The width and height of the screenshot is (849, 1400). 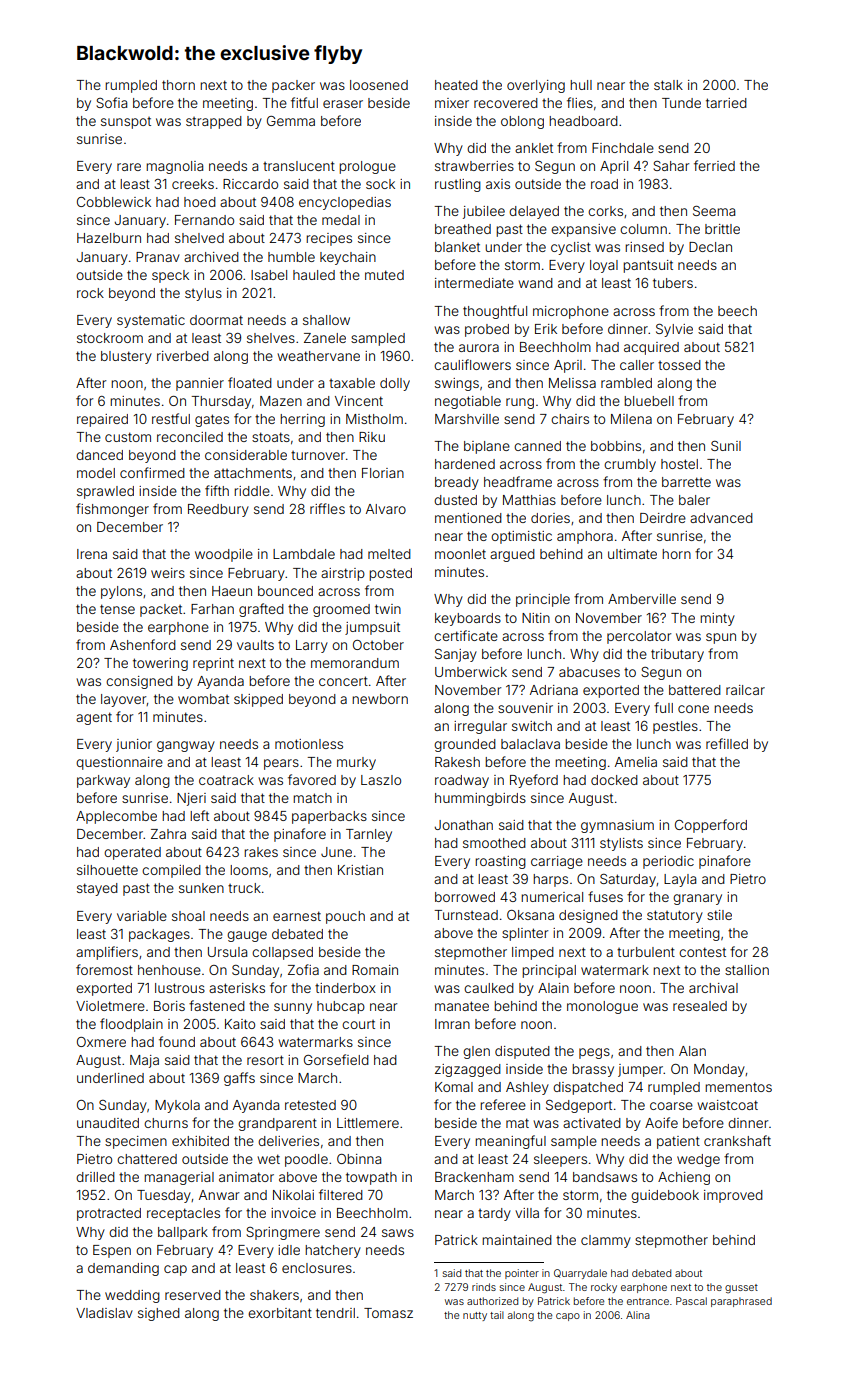 What do you see at coordinates (111, 102) in the screenshot?
I see `Sofia` at bounding box center [111, 102].
